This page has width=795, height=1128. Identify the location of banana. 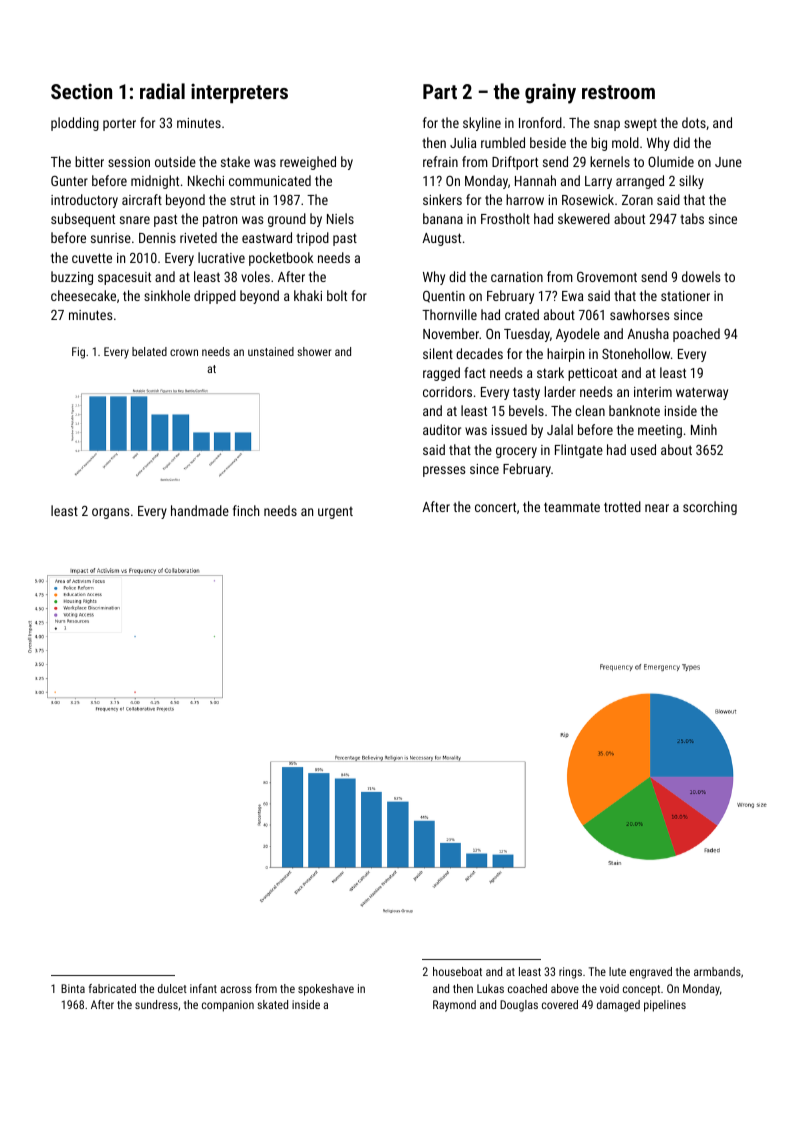
(443, 218).
